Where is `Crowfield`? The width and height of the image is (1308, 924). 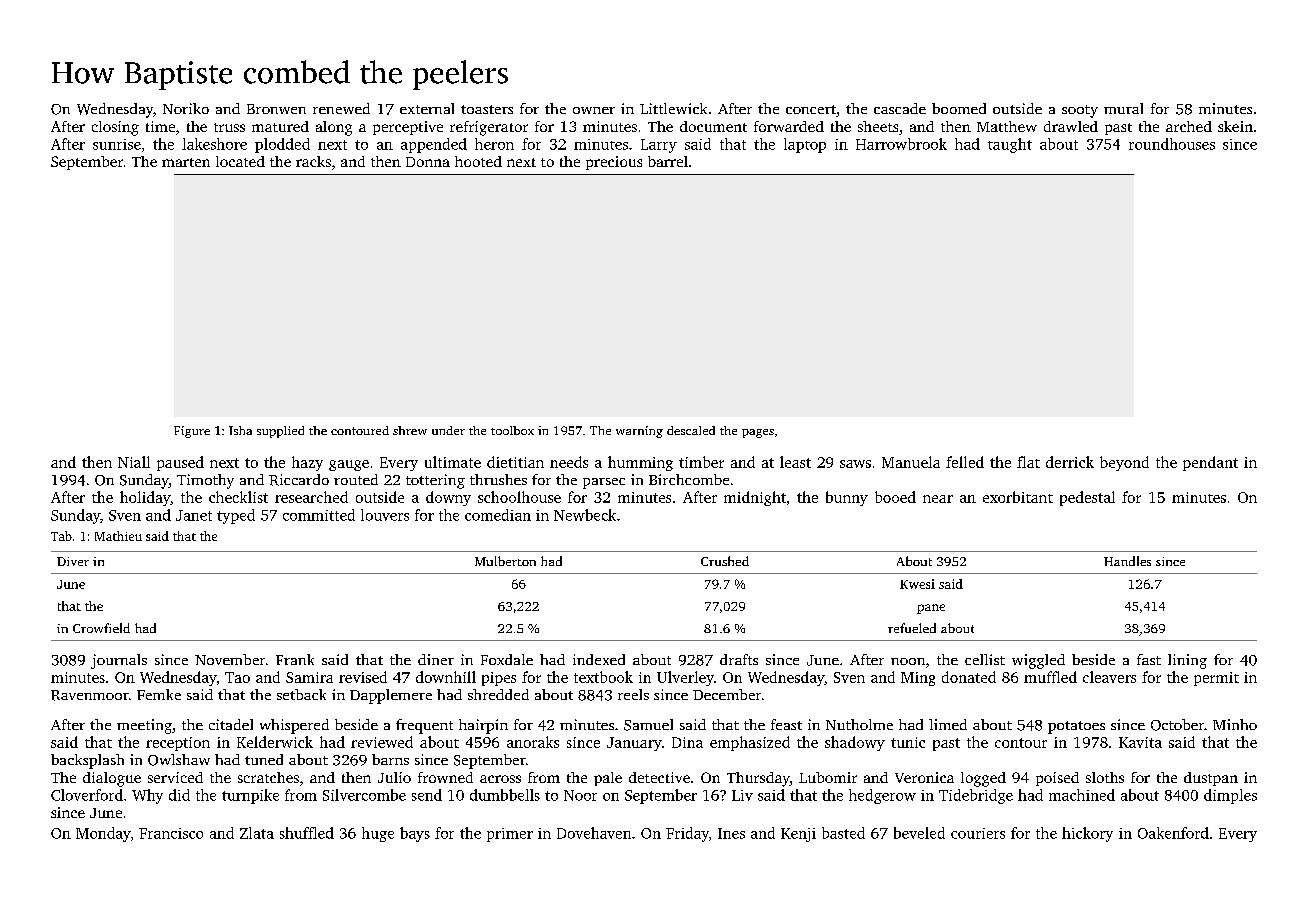 Crowfield is located at coordinates (101, 628).
